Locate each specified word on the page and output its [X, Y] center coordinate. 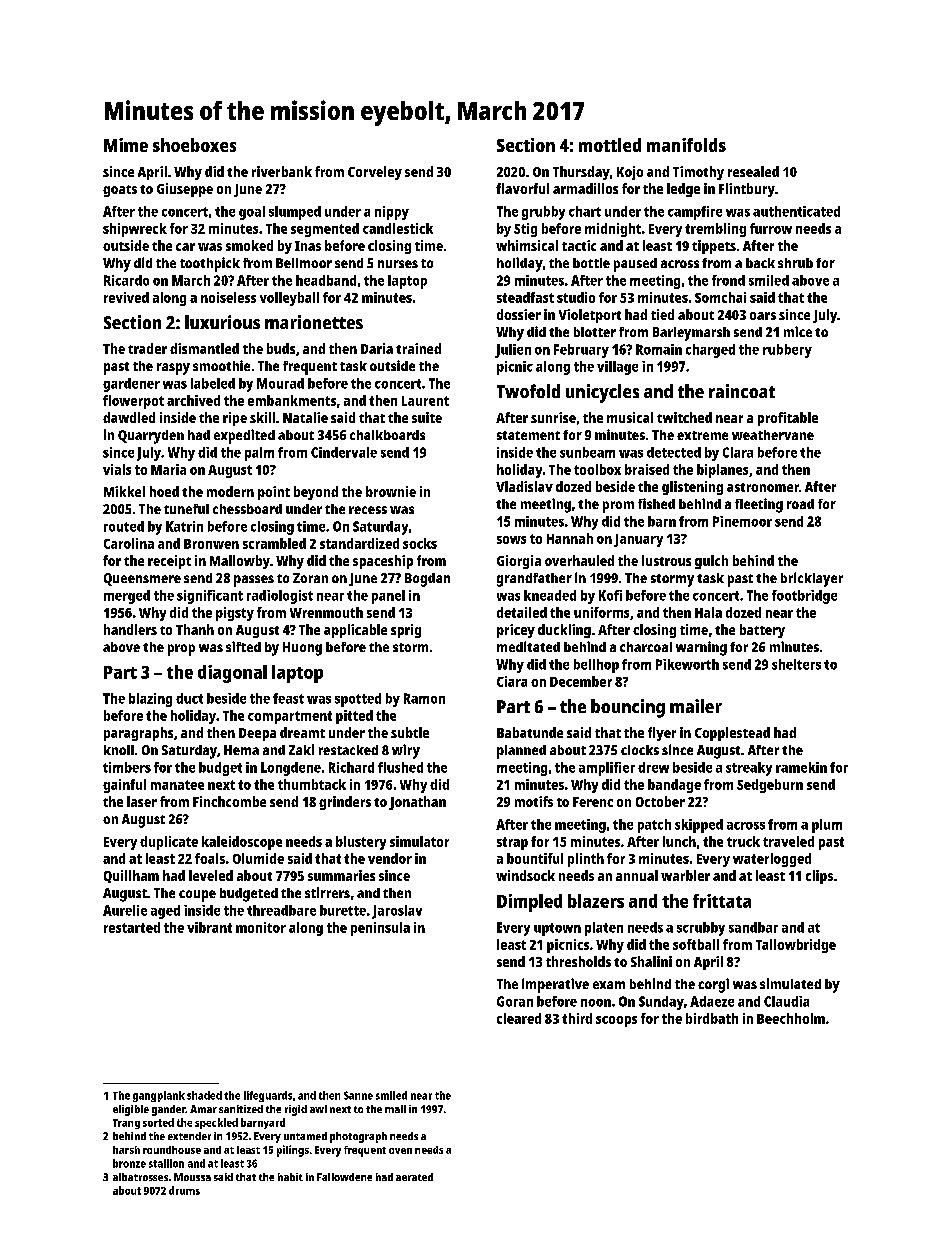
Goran [515, 1001]
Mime [126, 145]
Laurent [425, 401]
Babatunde [530, 732]
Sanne [358, 1095]
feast [288, 698]
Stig [525, 230]
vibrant [209, 927]
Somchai [720, 297]
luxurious [222, 322]
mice [798, 331]
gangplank [159, 1096]
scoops [616, 1021]
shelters [796, 664]
